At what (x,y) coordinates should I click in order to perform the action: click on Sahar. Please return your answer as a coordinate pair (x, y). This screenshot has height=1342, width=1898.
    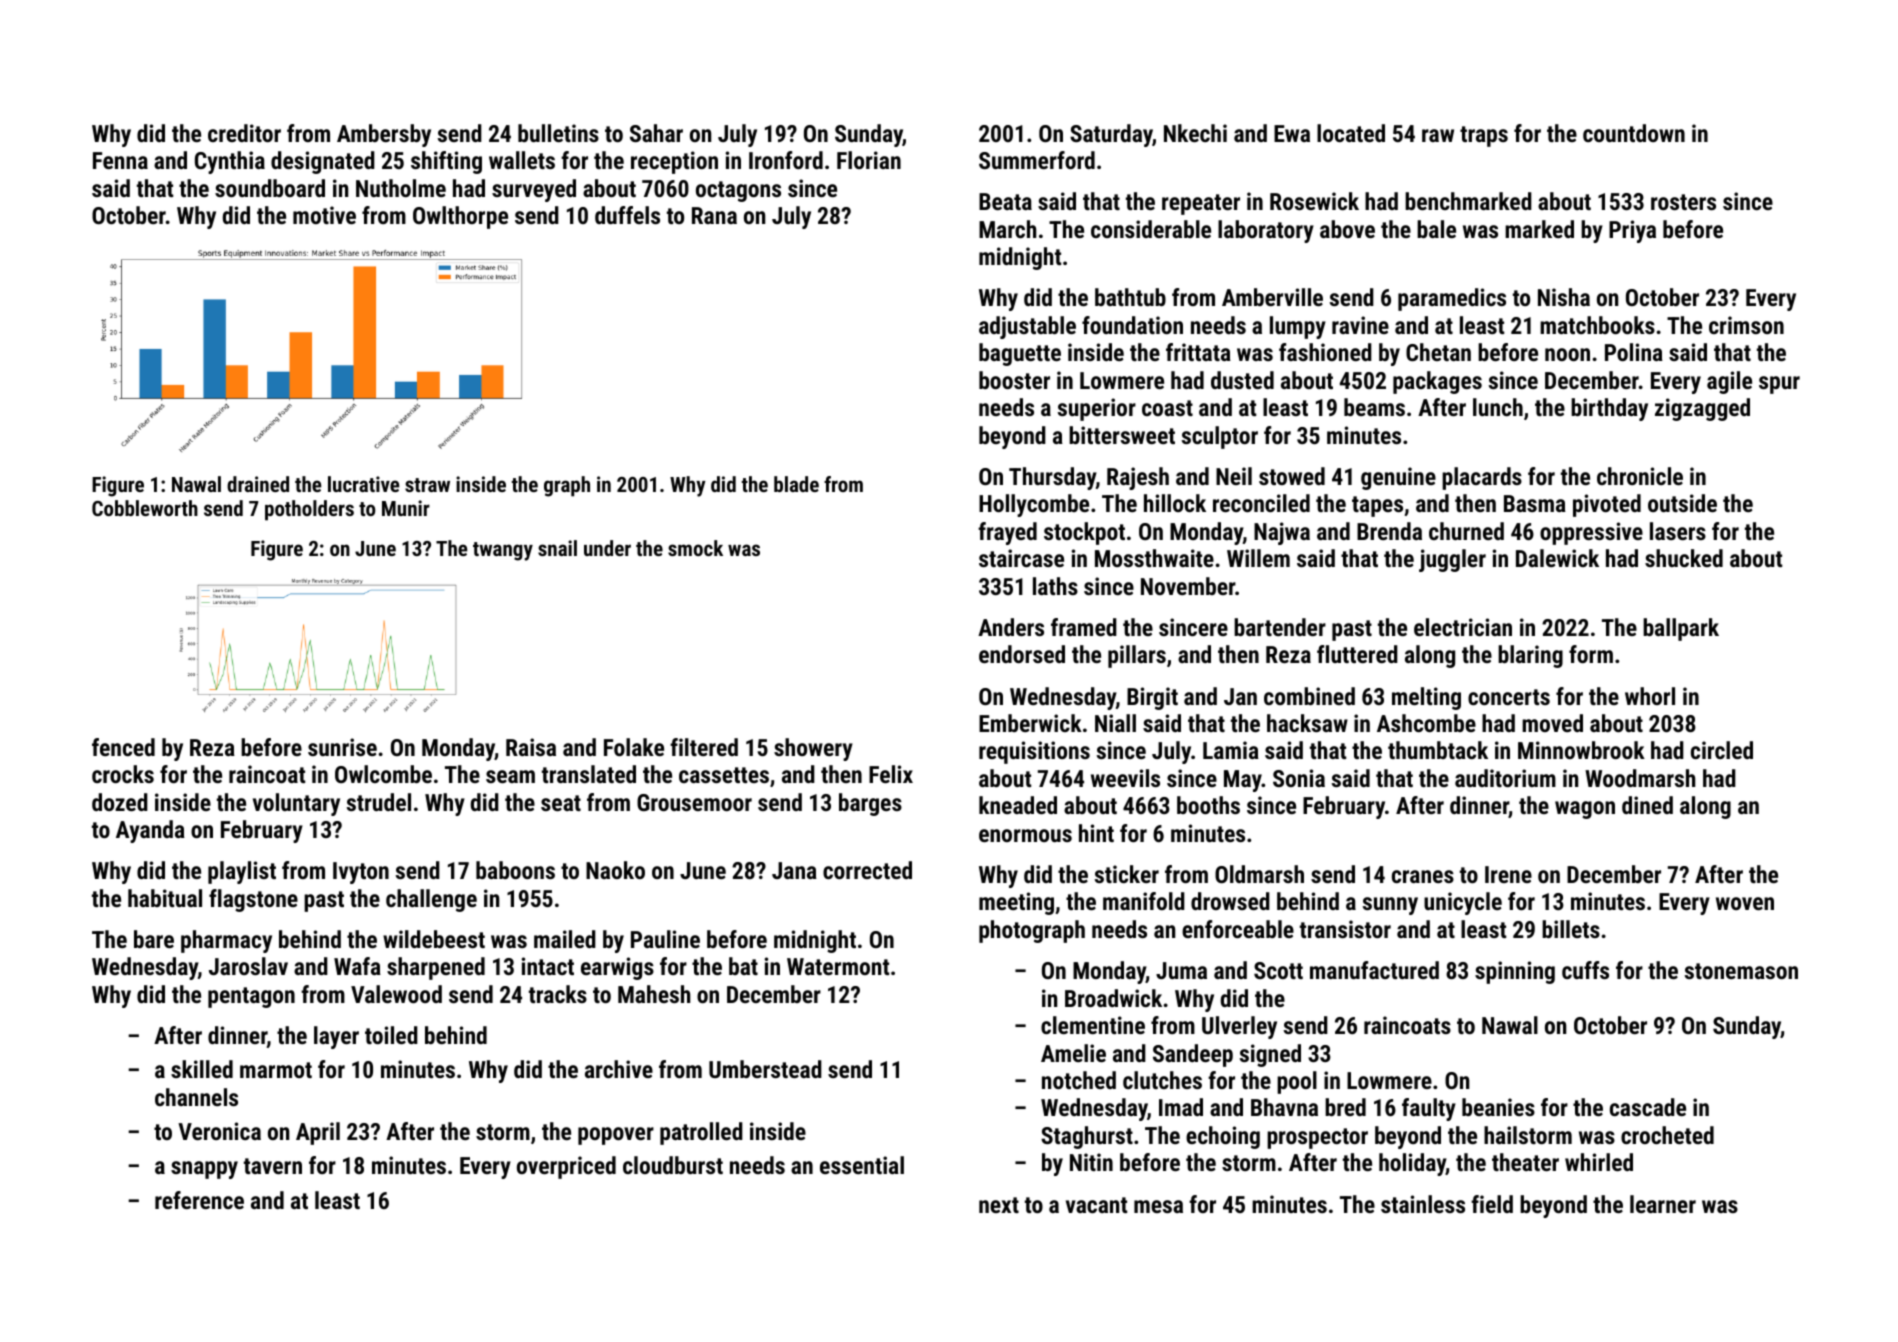
    Looking at the image, I should click on (656, 133).
